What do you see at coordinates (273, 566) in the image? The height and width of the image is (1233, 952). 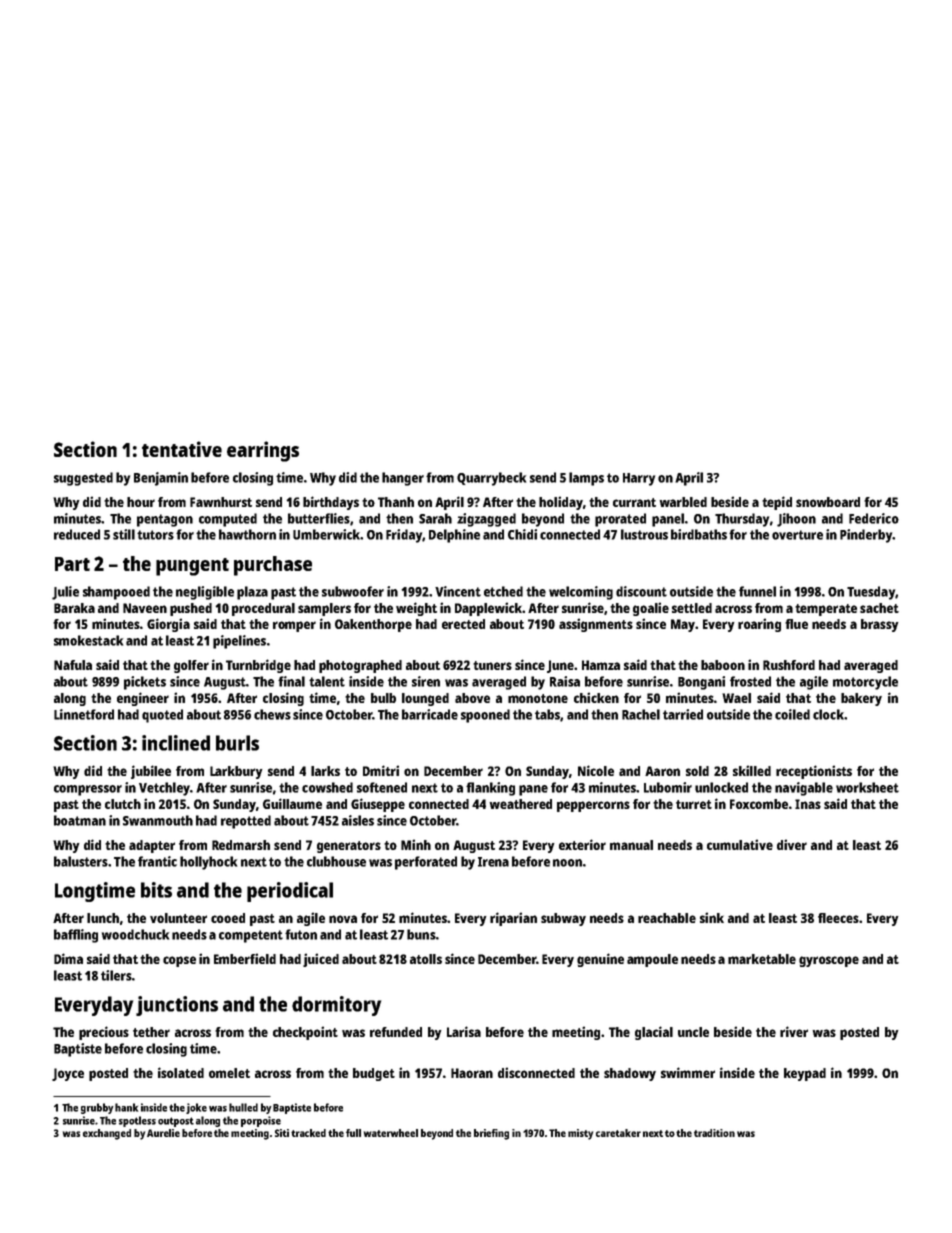 I see `purchase` at bounding box center [273, 566].
